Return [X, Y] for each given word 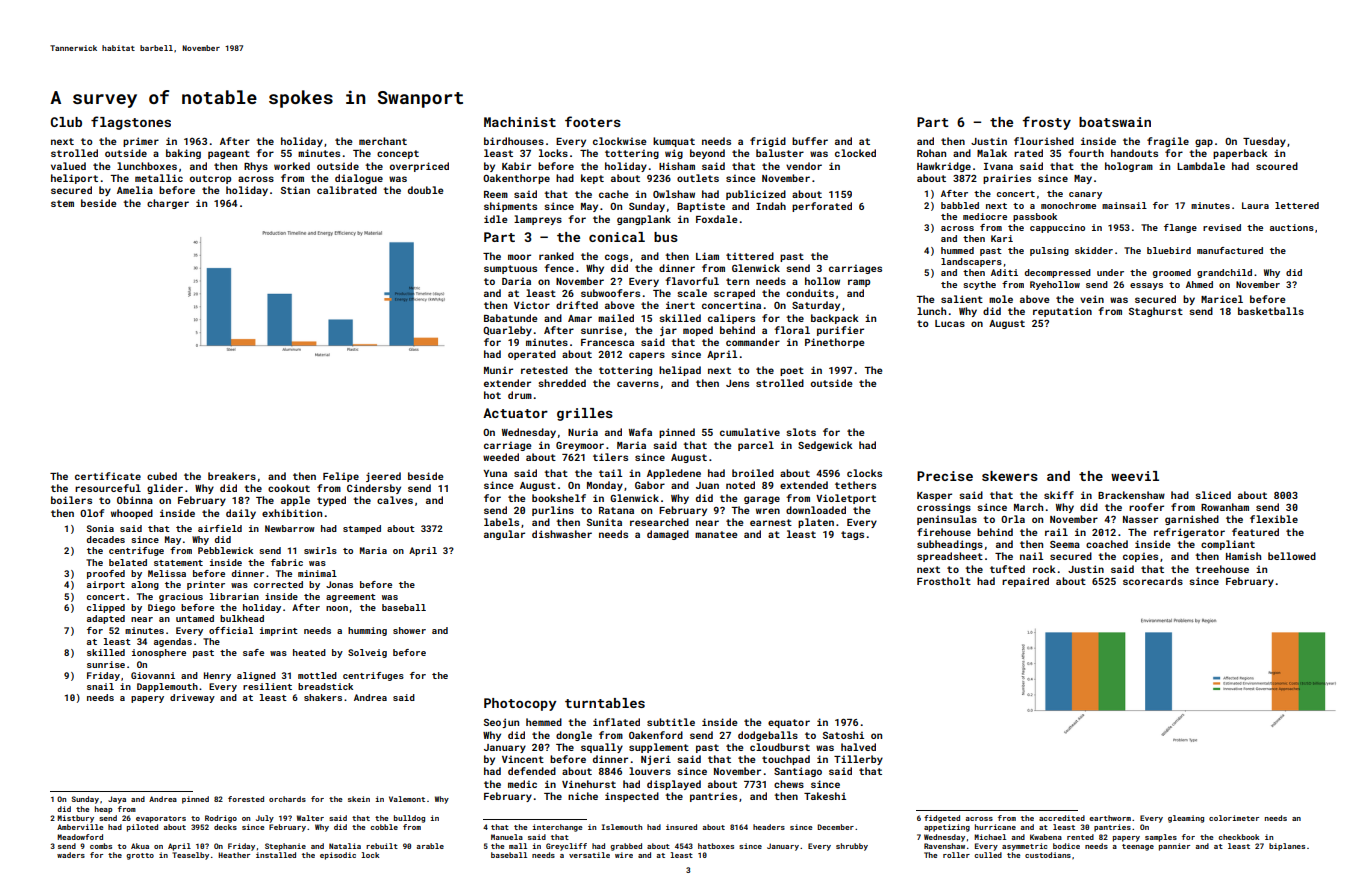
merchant [383, 141]
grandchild [1224, 273]
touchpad [786, 760]
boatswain [1115, 122]
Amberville [80, 827]
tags [852, 535]
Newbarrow [290, 528]
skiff [1059, 495]
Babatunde [510, 318]
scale [692, 293]
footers [593, 121]
